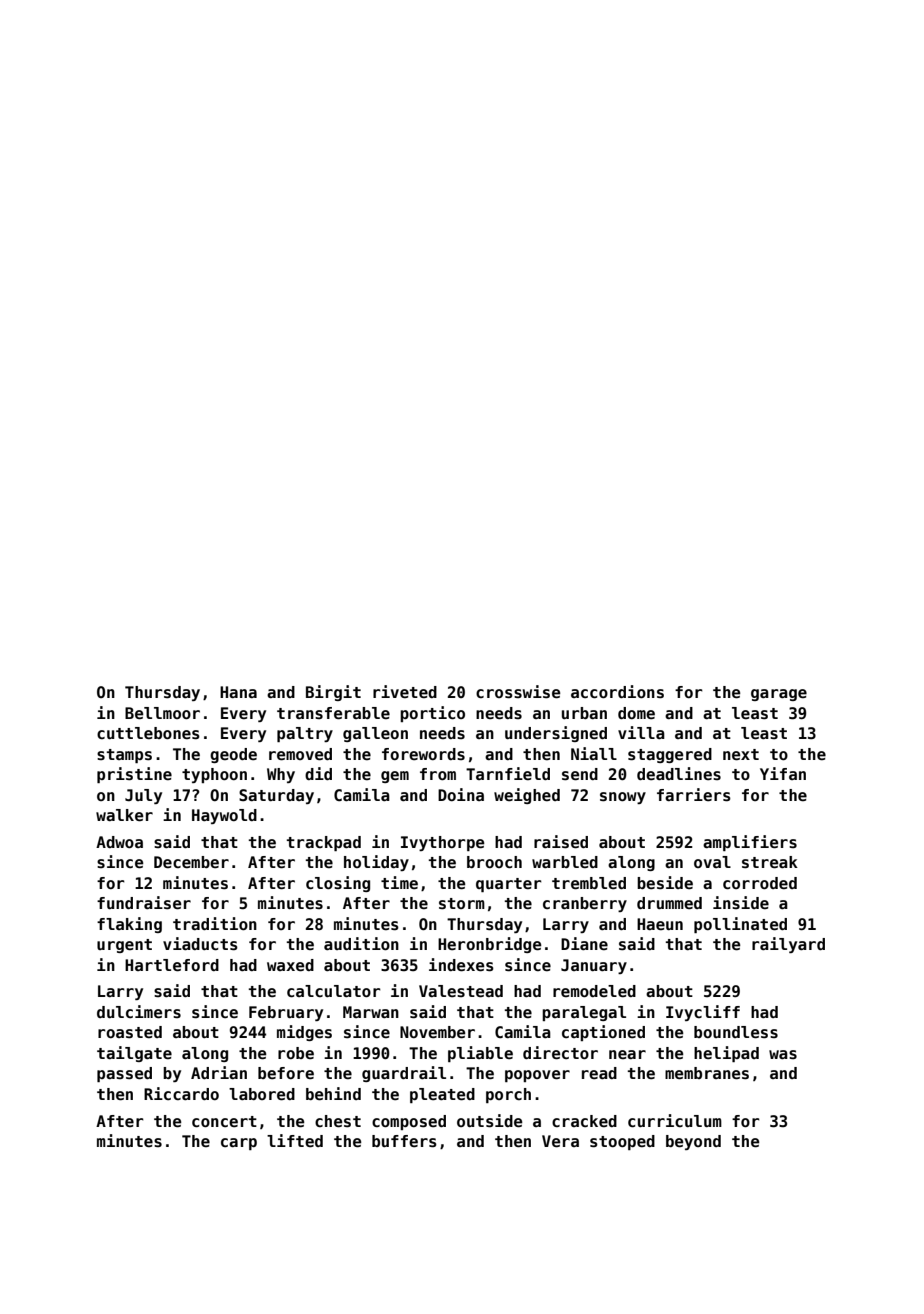 This screenshot has height=1314, width=924. Describe the element at coordinates (623, 798) in the screenshot. I see `snowy` at that location.
